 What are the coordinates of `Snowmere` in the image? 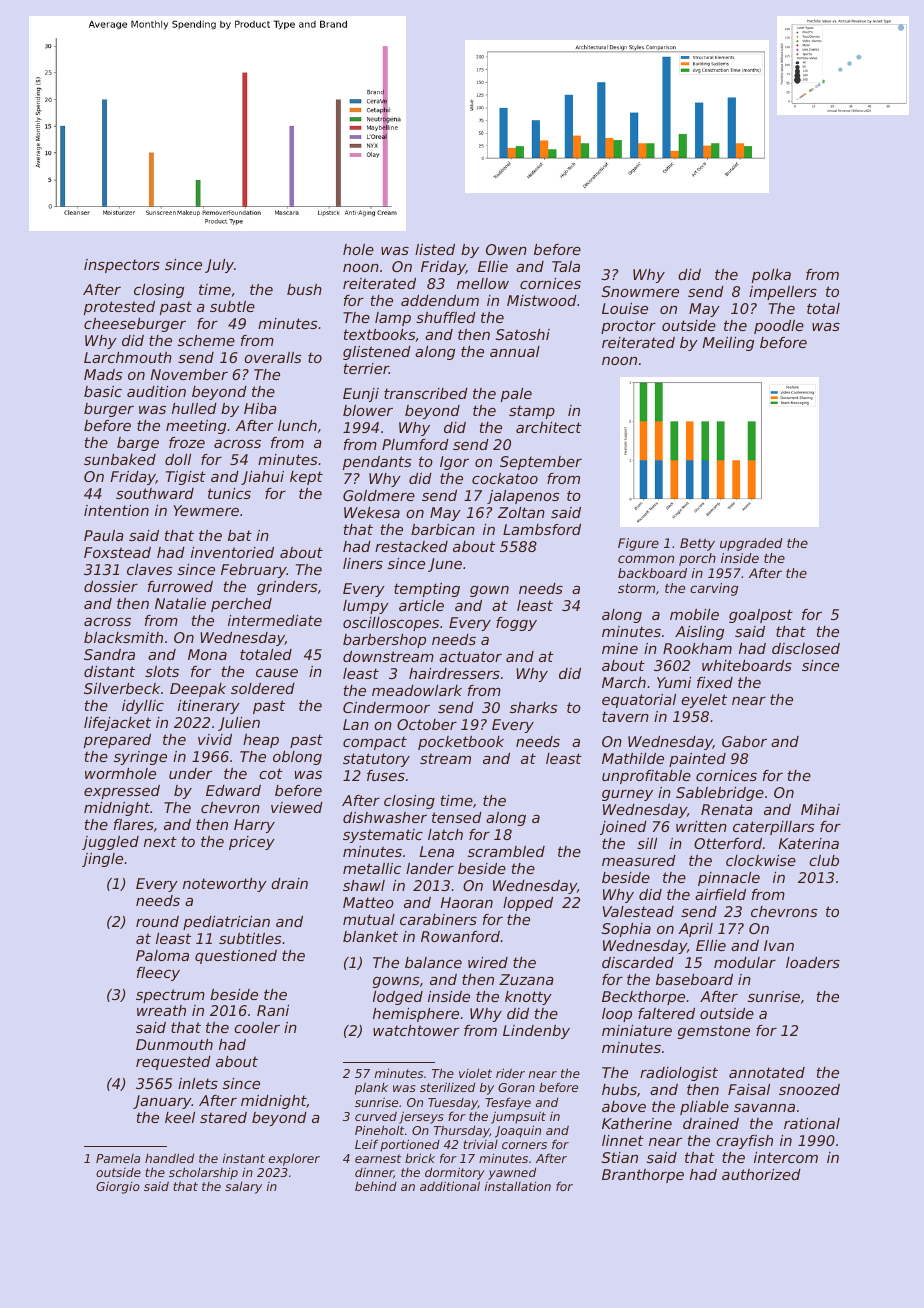 It's located at (640, 291).
